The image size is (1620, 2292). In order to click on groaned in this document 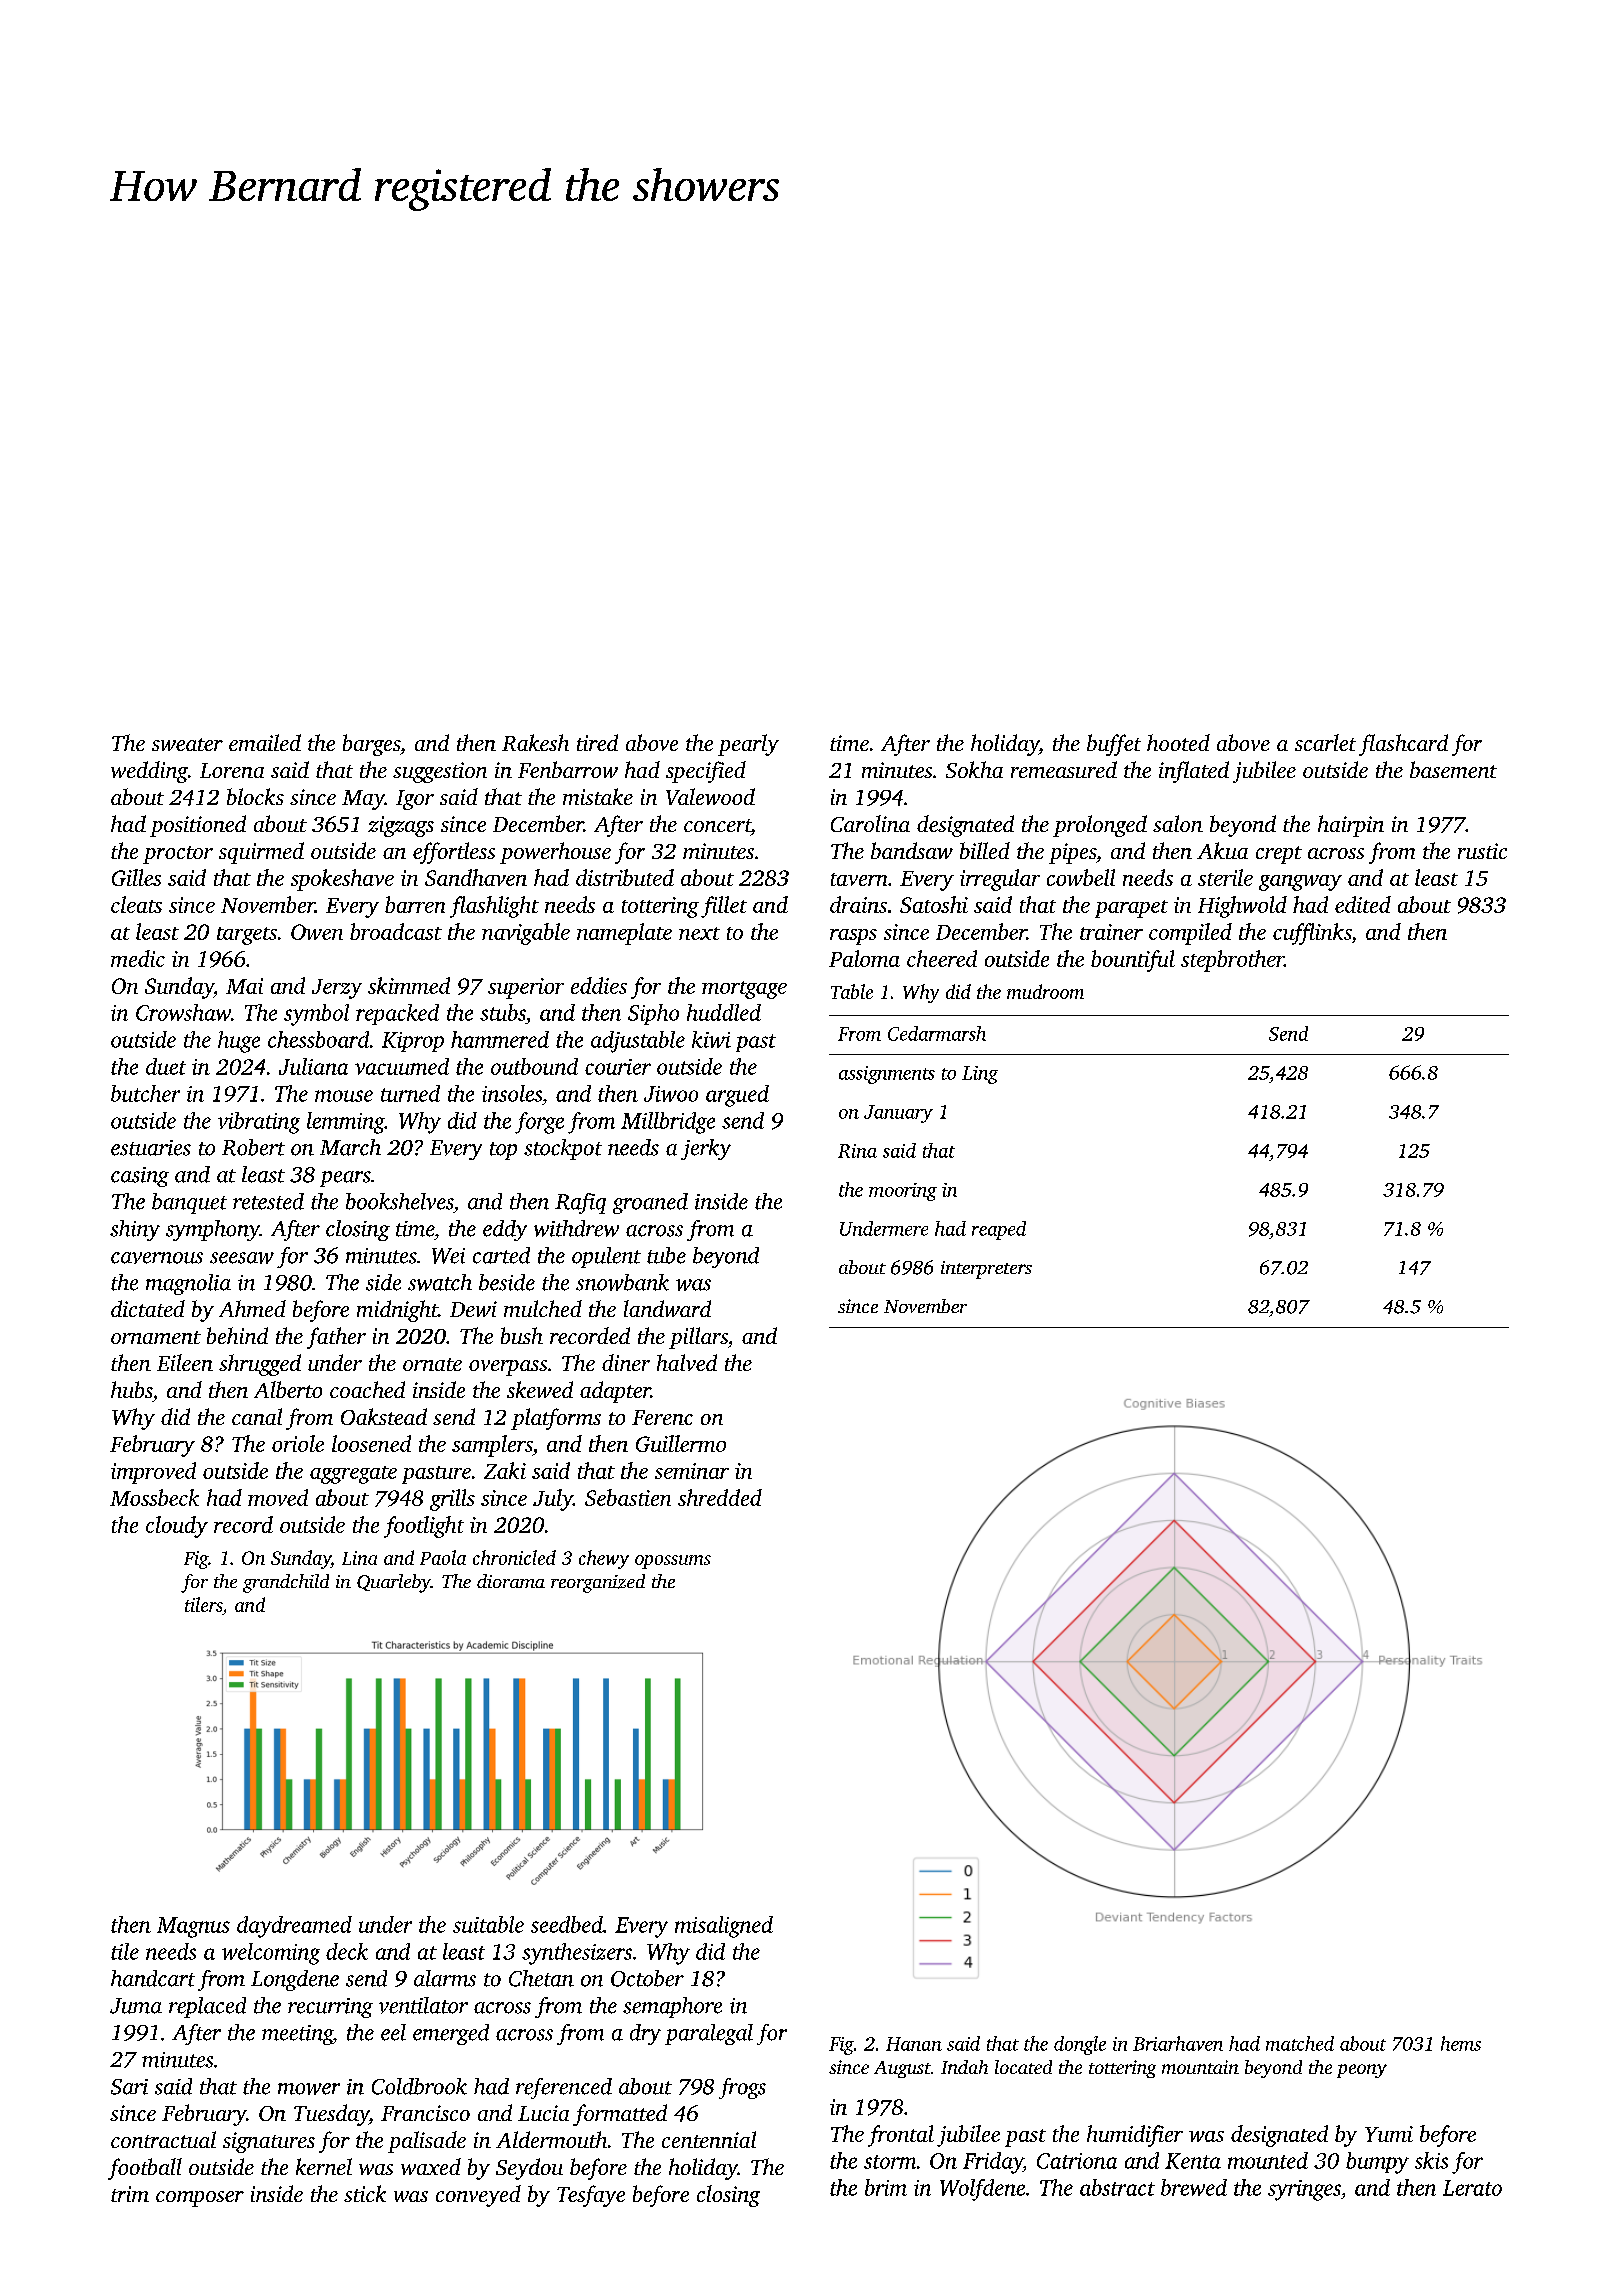, I will do `click(650, 1203)`.
